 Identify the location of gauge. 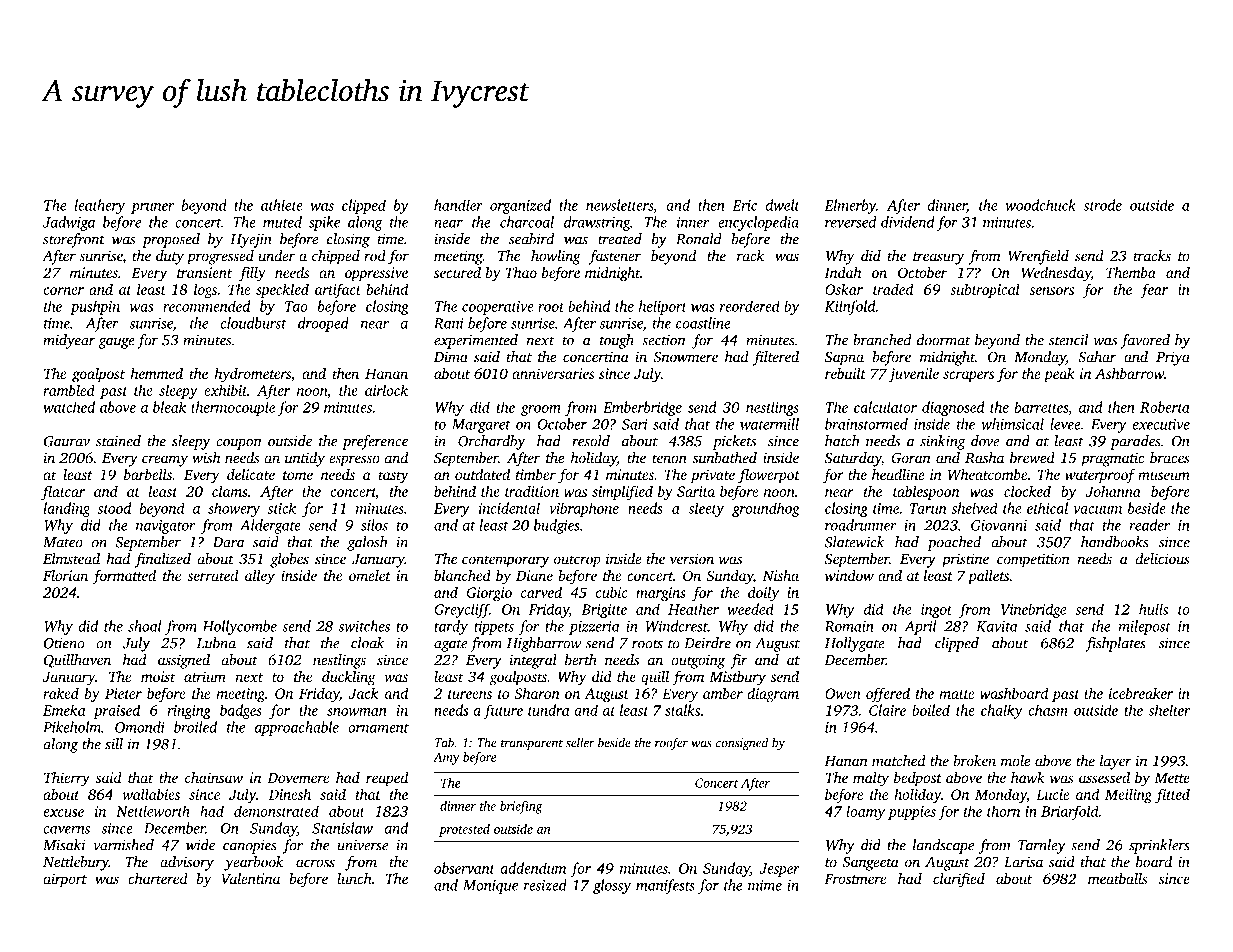
(116, 343).
